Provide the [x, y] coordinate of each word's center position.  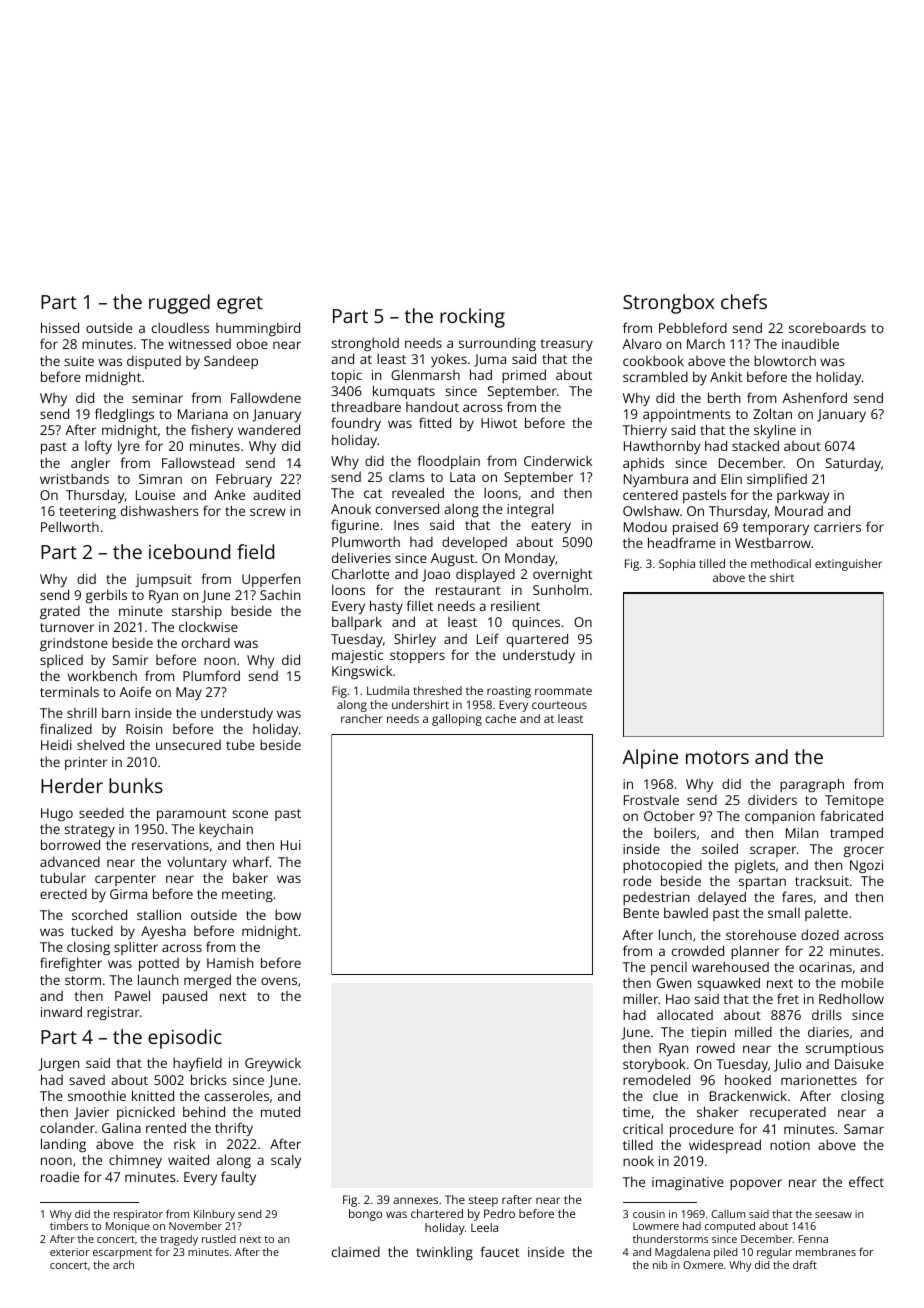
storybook [654, 1065]
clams [407, 476]
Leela [484, 1227]
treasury [566, 345]
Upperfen [271, 580]
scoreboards [827, 328]
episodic [185, 1039]
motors [717, 757]
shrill [82, 712]
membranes [826, 1252]
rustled [219, 1239]
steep [483, 1201]
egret [240, 305]
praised [695, 529]
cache [500, 718]
